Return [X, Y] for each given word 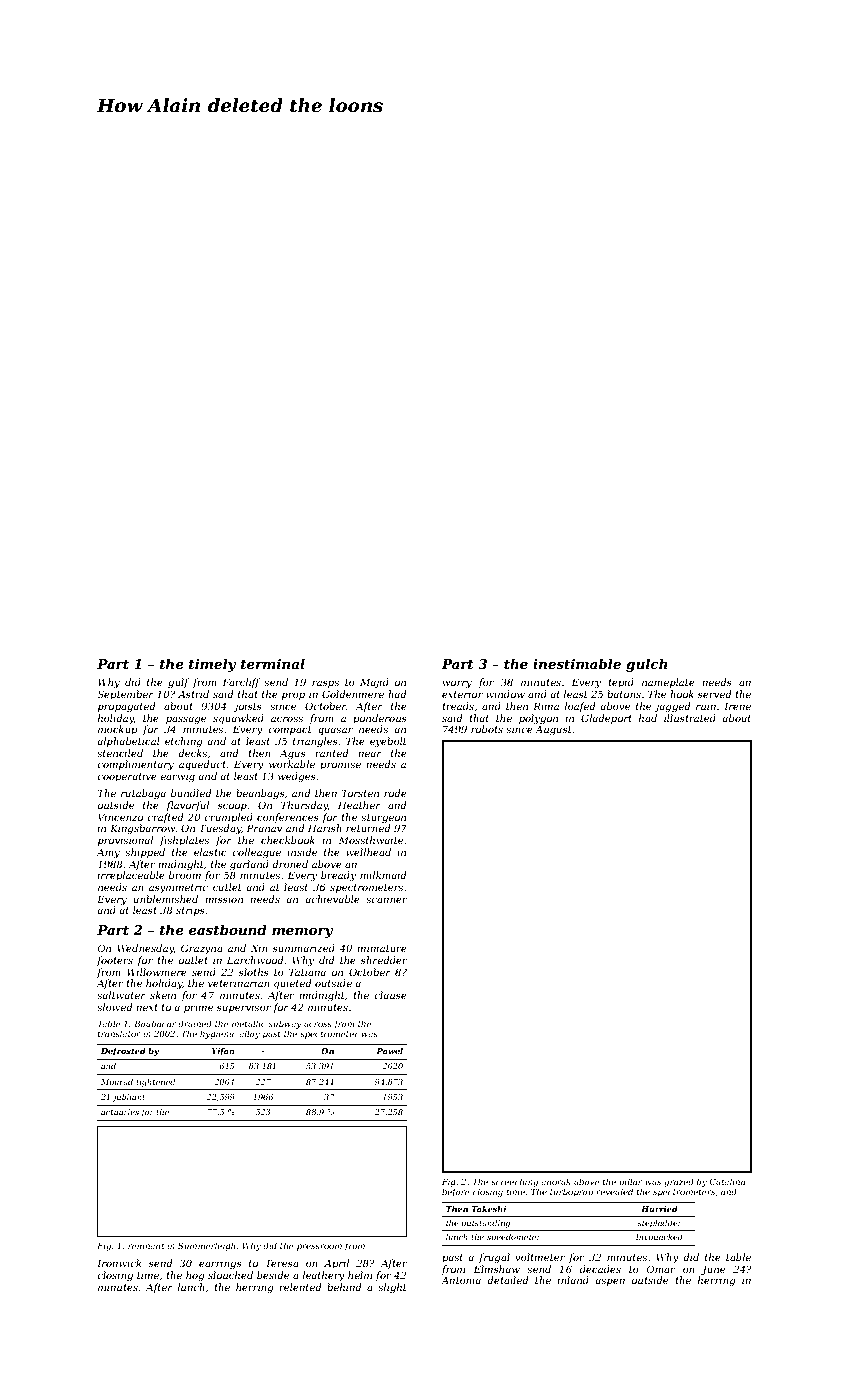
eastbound [227, 929]
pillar [630, 1182]
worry [457, 684]
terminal [273, 663]
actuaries [120, 1112]
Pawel [389, 1051]
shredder [384, 960]
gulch [646, 665]
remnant [146, 1246]
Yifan [223, 1052]
